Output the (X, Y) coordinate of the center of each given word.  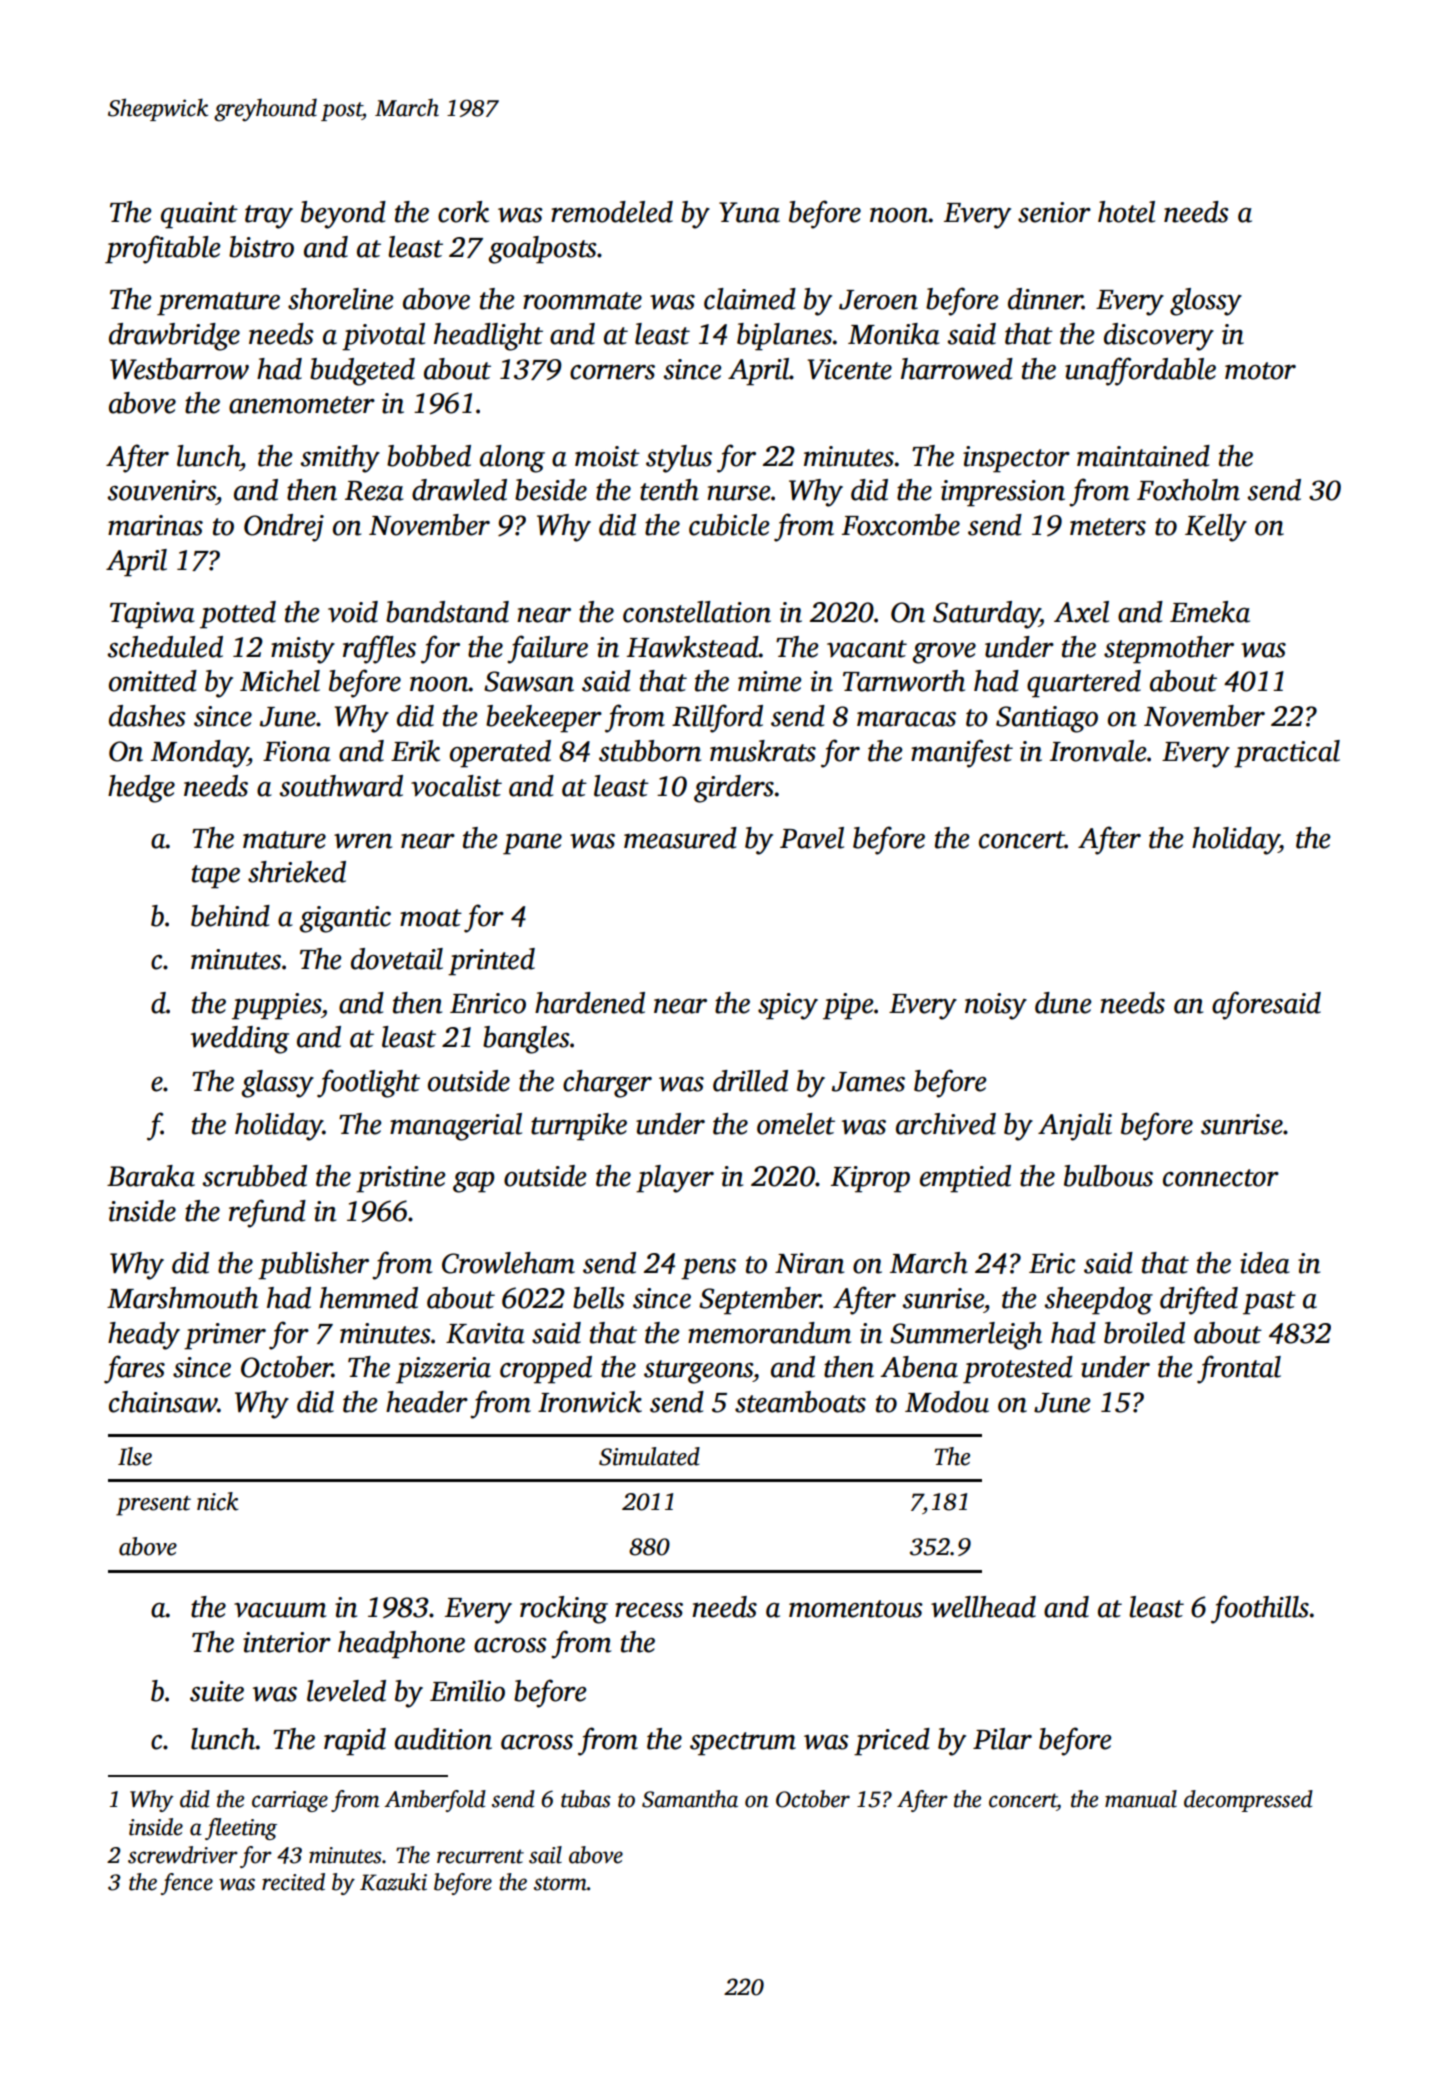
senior (1054, 212)
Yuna (749, 212)
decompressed (1248, 1801)
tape (216, 877)
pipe (848, 1006)
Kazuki (393, 1882)
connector (1221, 1178)
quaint (199, 215)
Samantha (690, 1799)
